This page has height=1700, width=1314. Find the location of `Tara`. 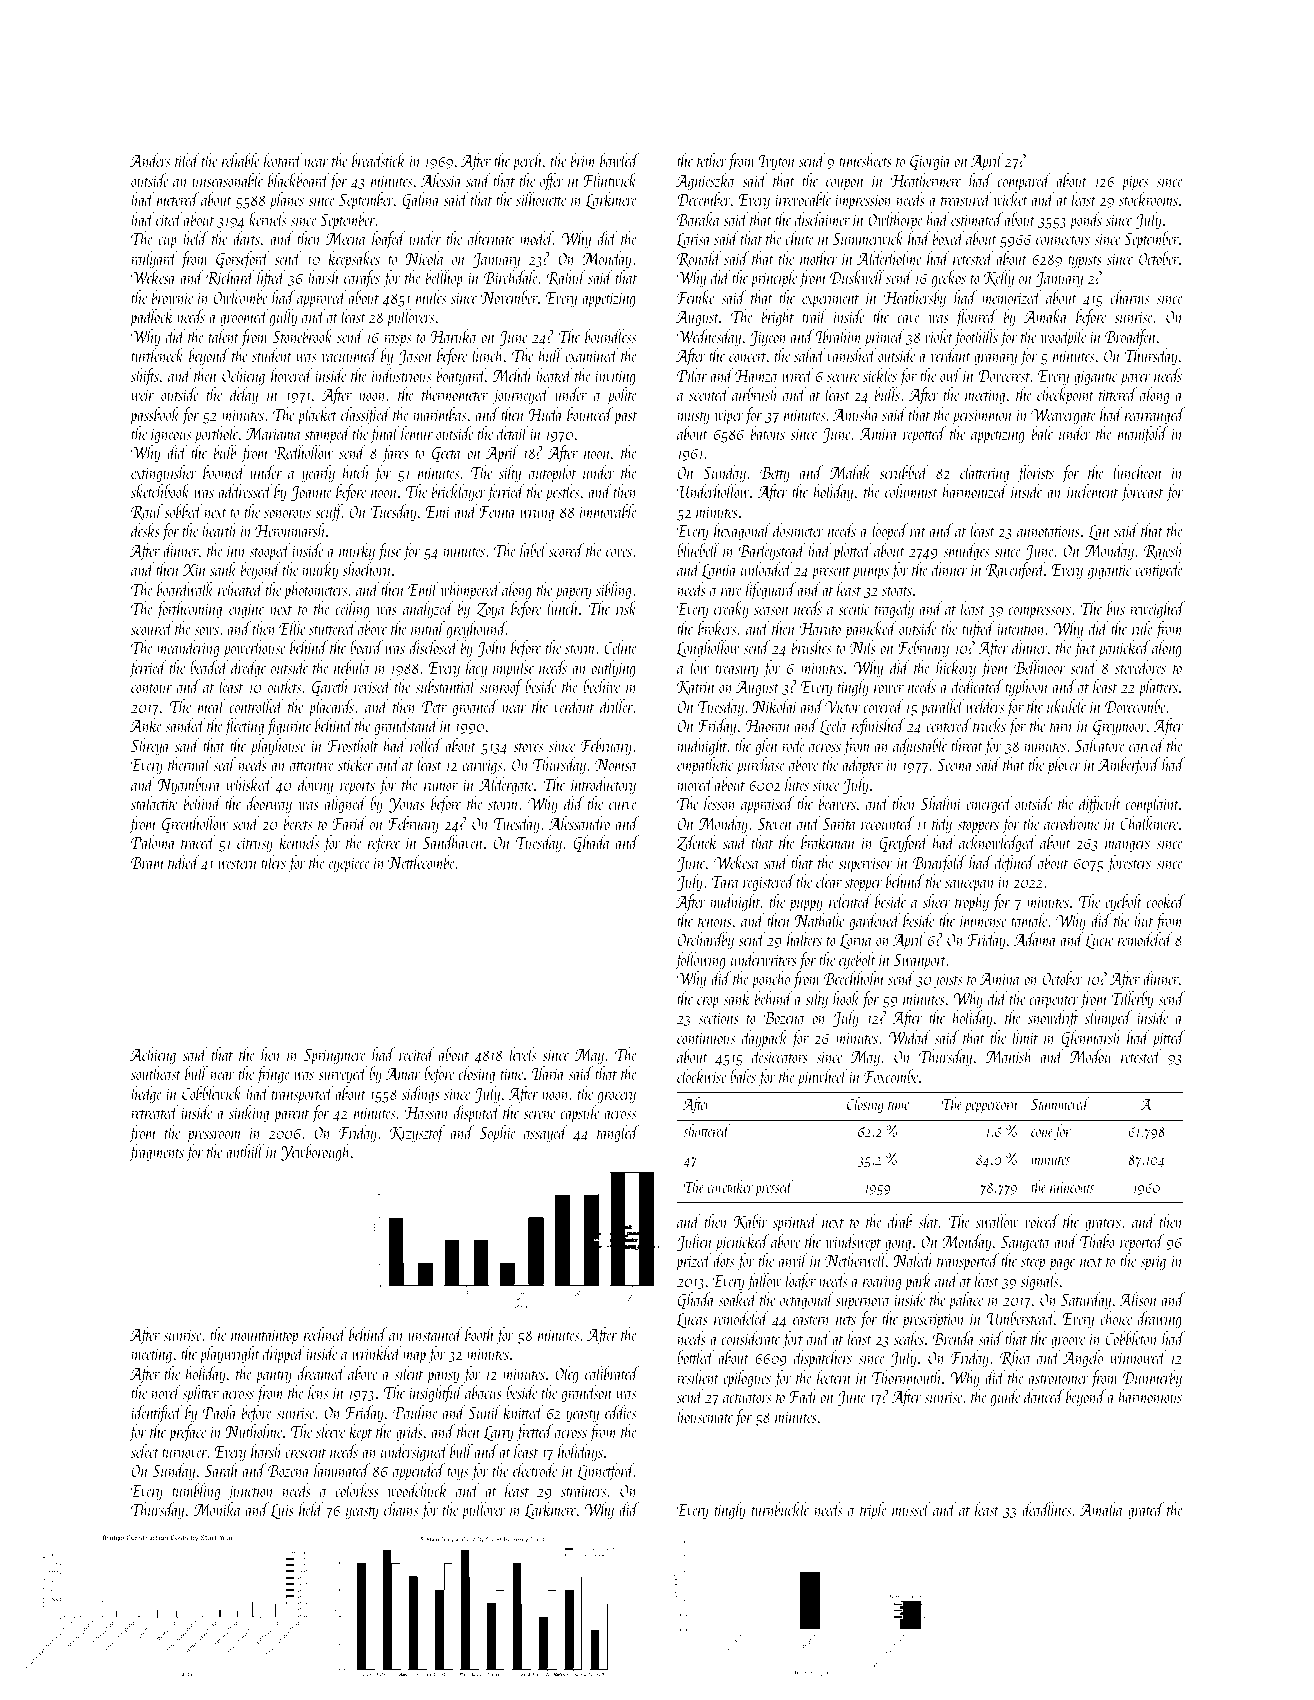

Tara is located at coordinates (725, 882).
